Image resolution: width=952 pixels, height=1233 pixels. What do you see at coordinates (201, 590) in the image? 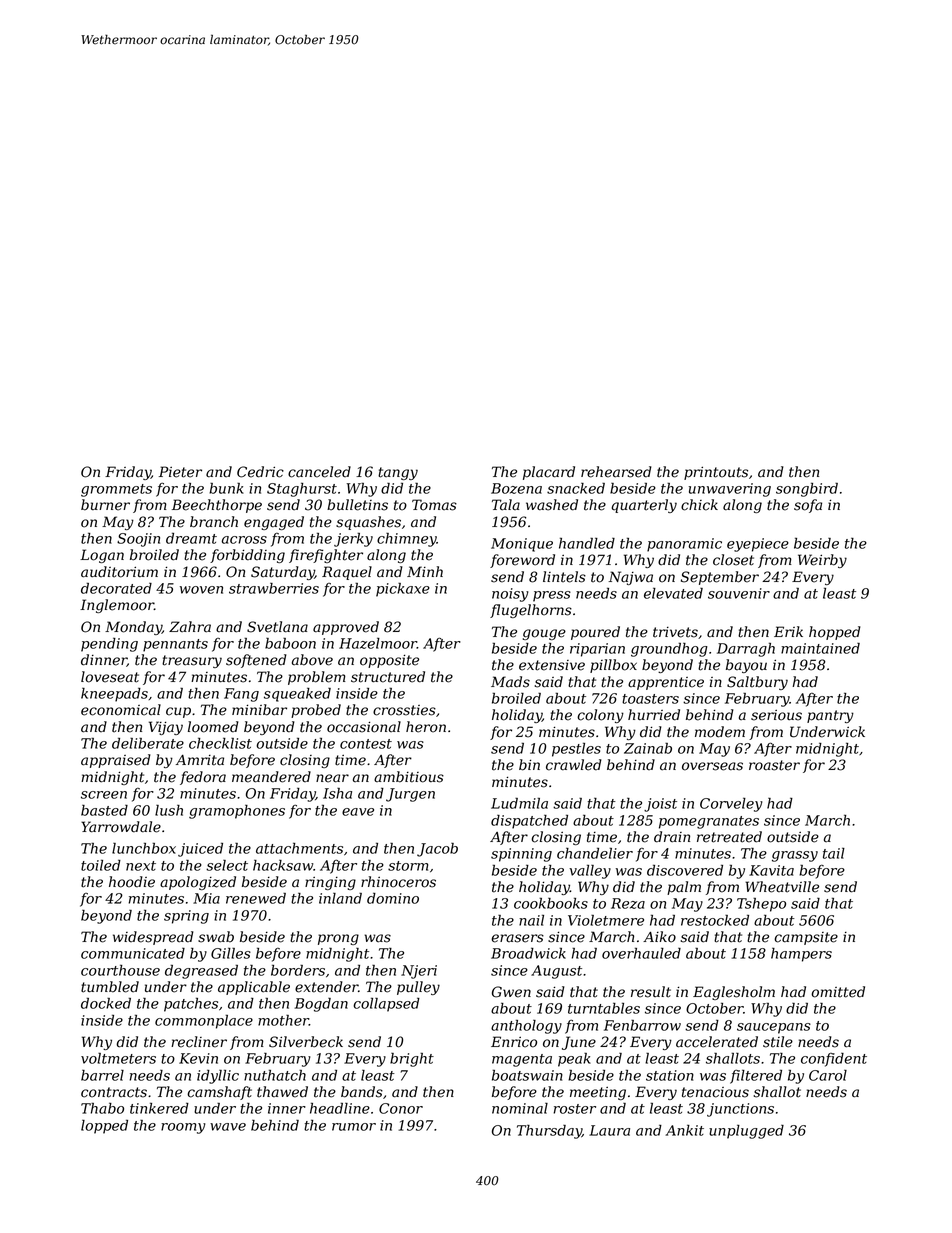
I see `woven` at bounding box center [201, 590].
